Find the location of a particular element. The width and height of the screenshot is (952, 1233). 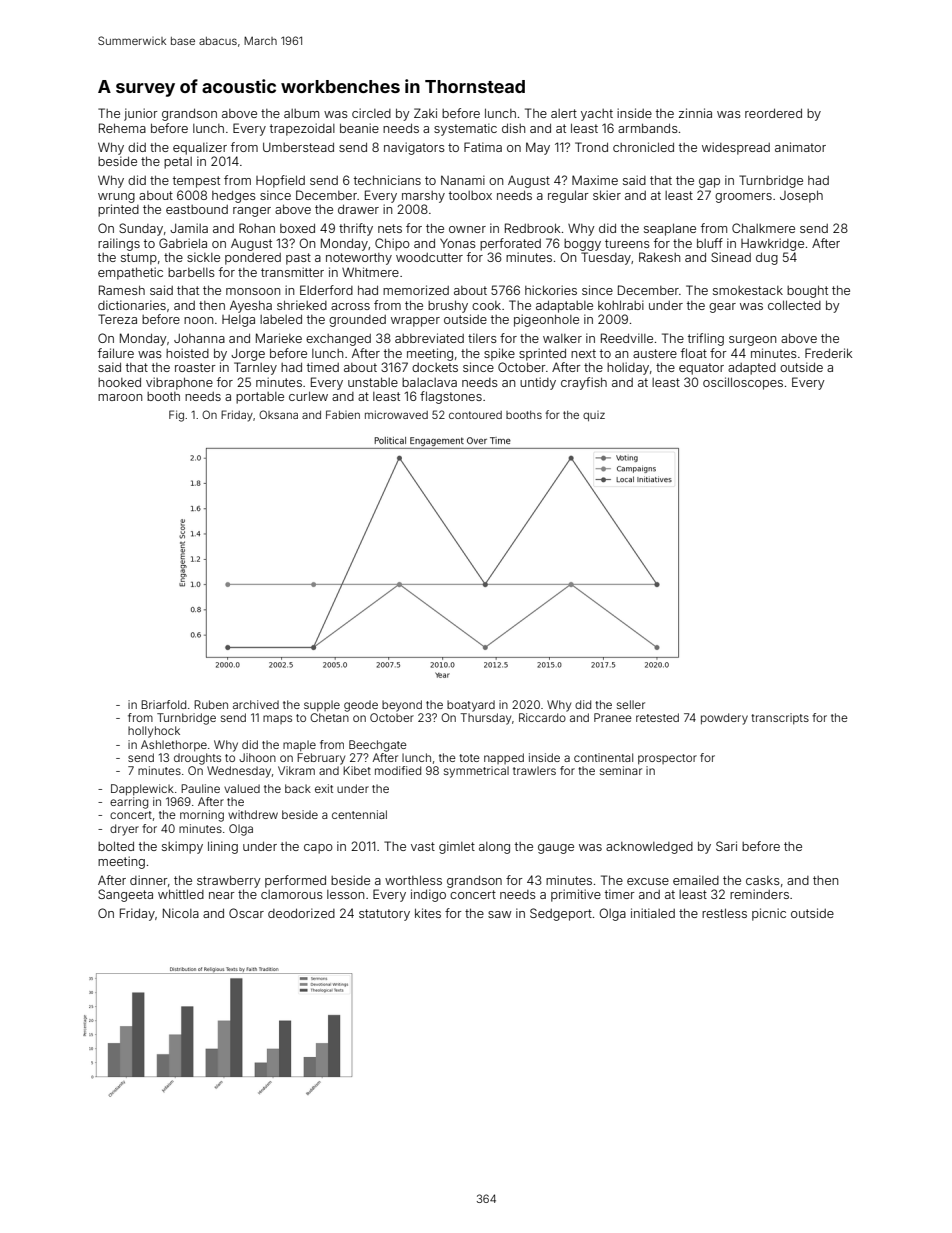

tureens is located at coordinates (627, 243).
